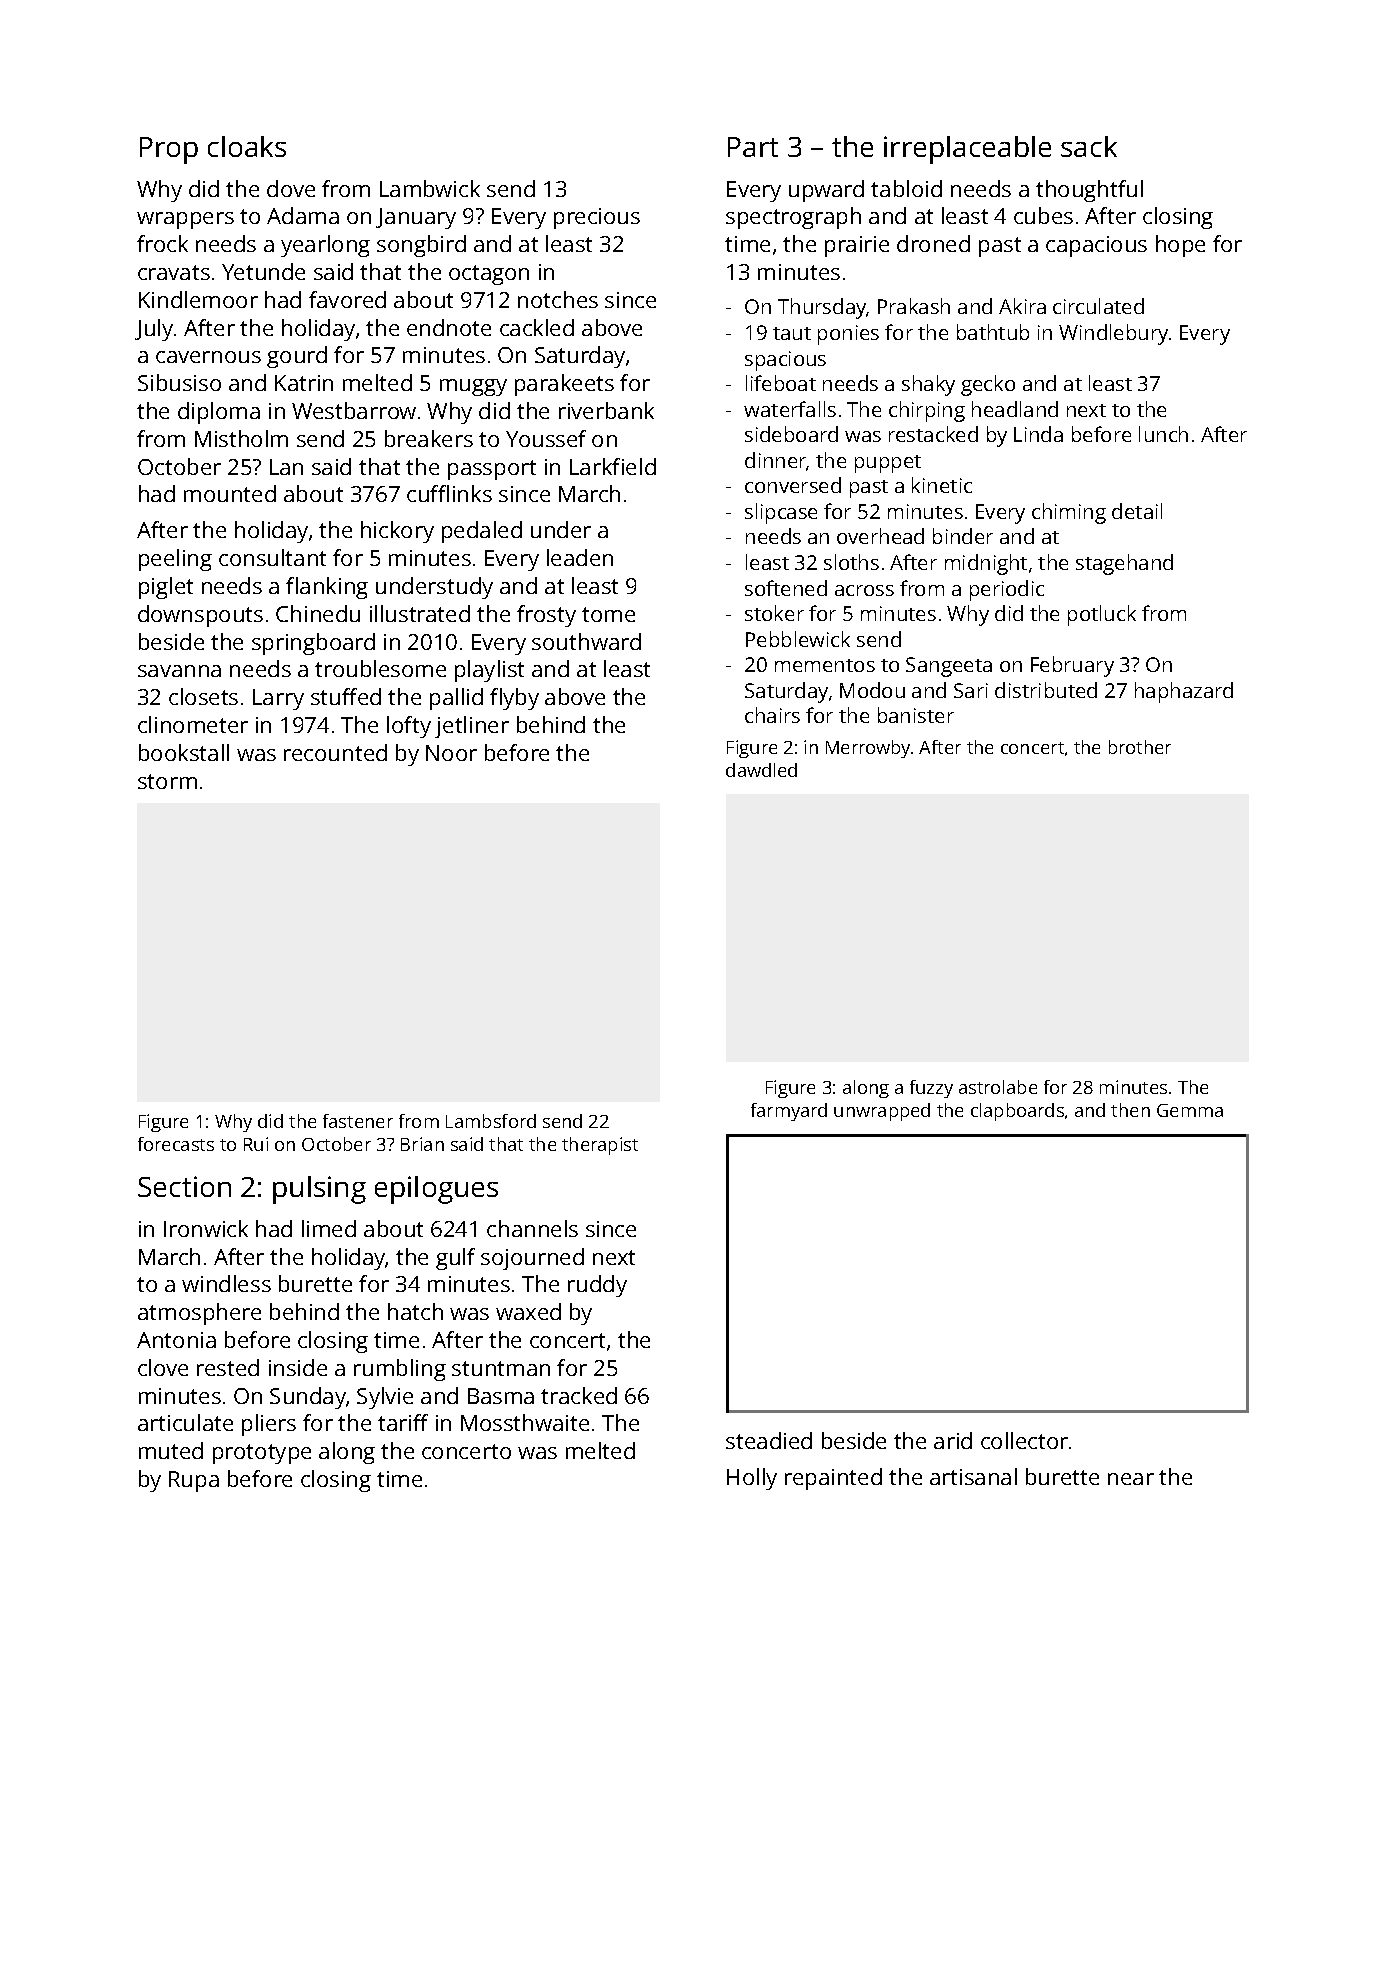  What do you see at coordinates (1180, 246) in the screenshot?
I see `hope` at bounding box center [1180, 246].
